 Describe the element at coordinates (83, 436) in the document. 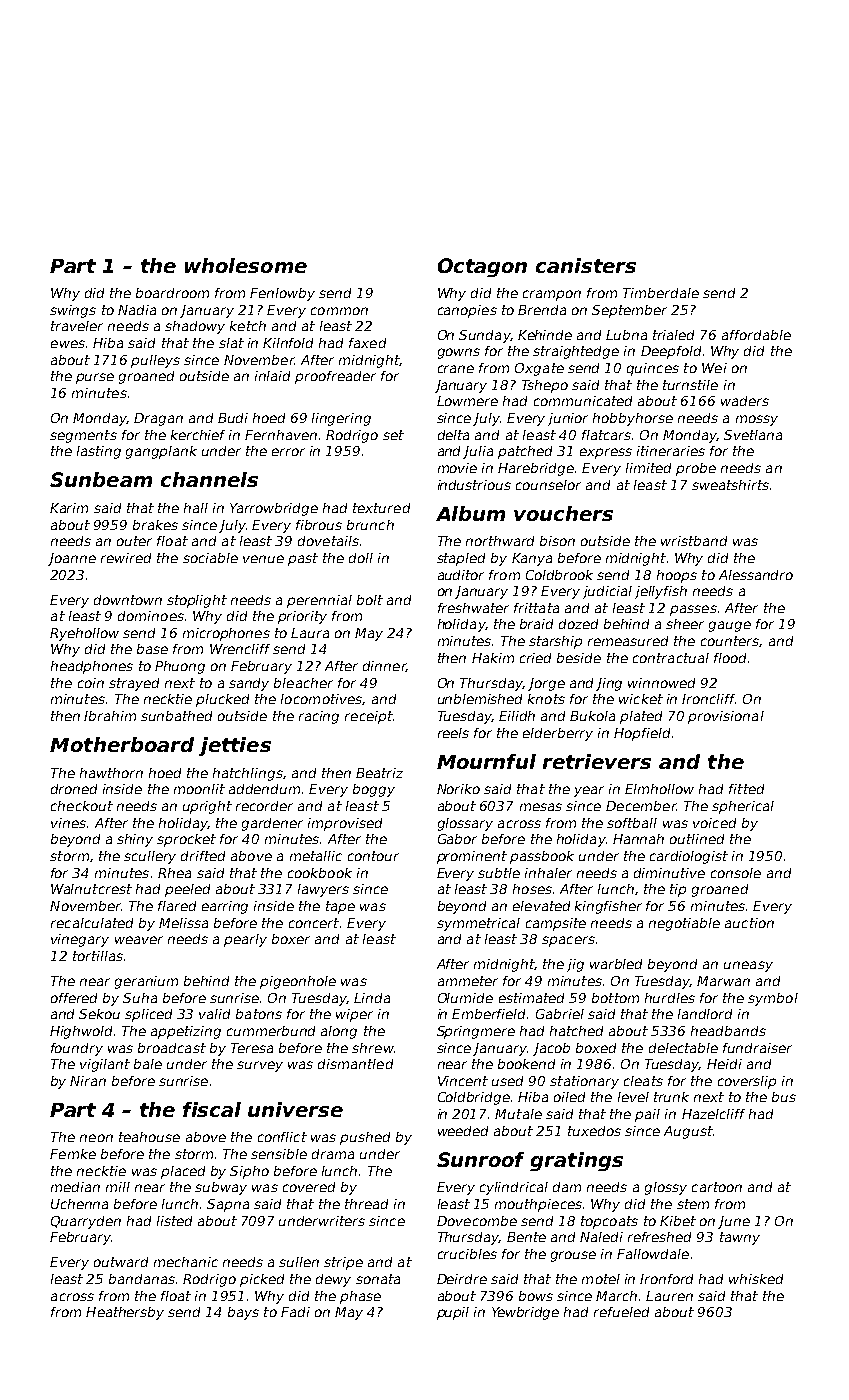

I see `segments` at that location.
